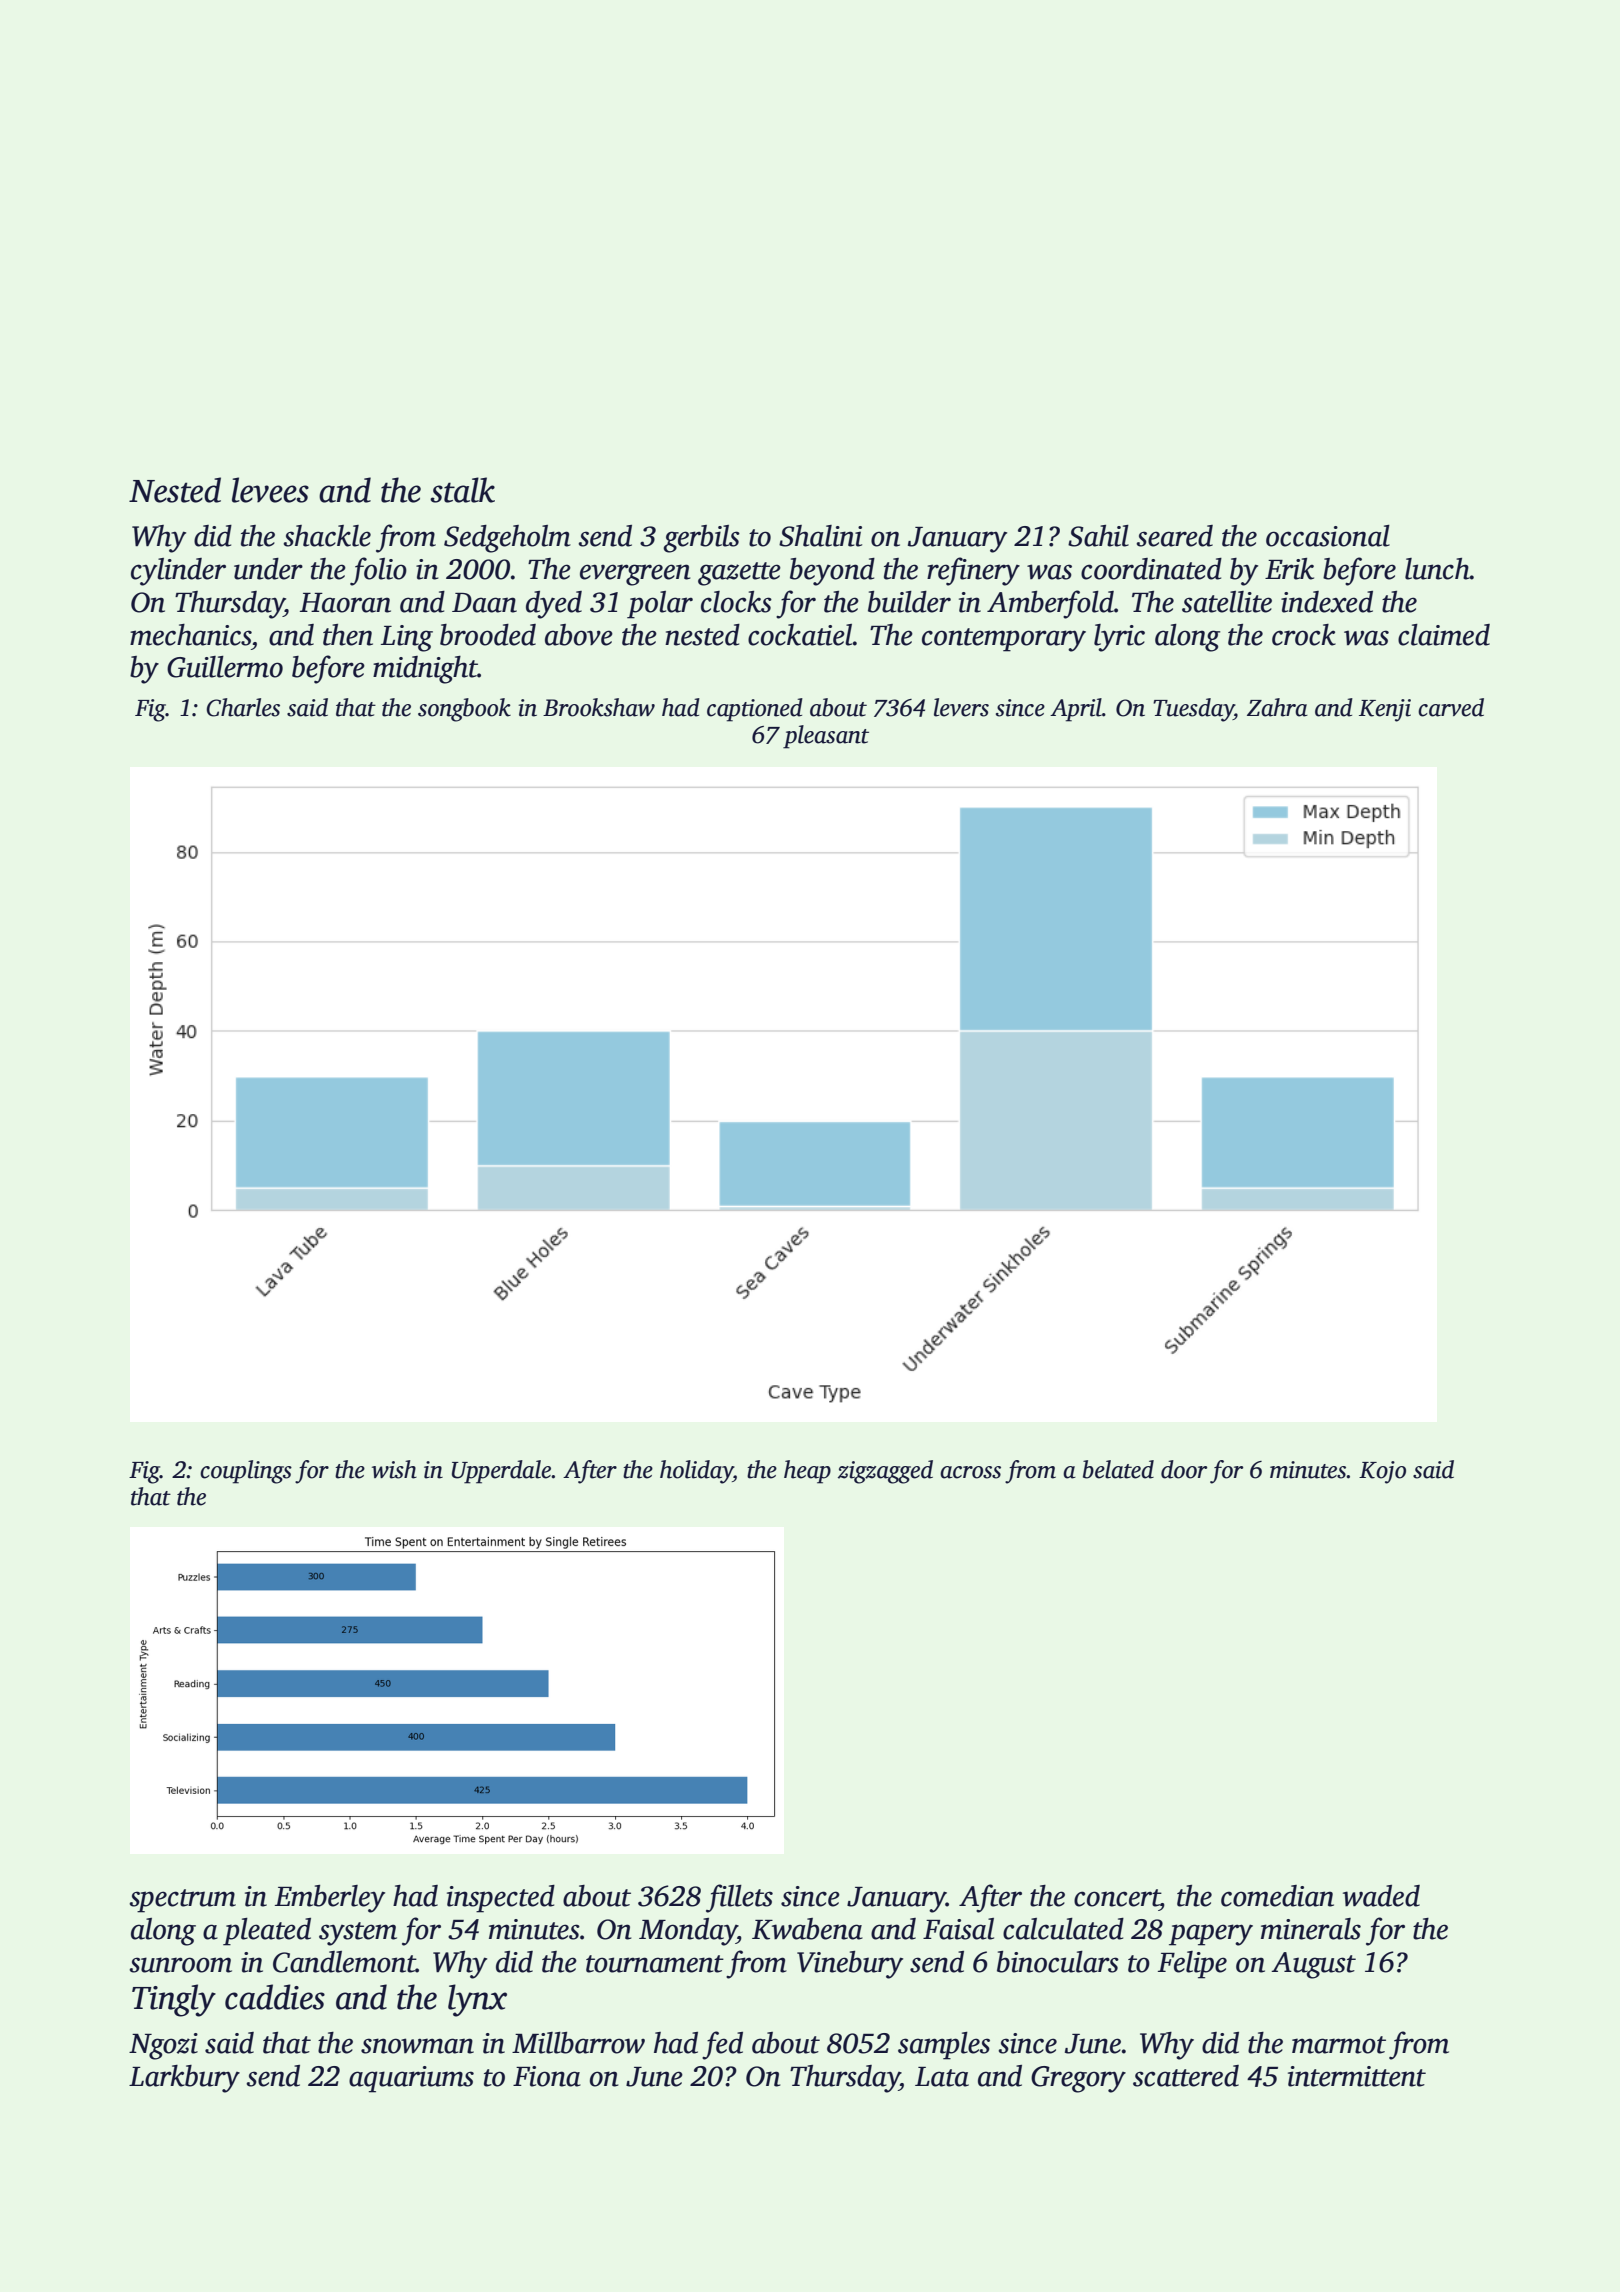 The image size is (1620, 2292). Describe the element at coordinates (1451, 707) in the screenshot. I see `carved` at that location.
